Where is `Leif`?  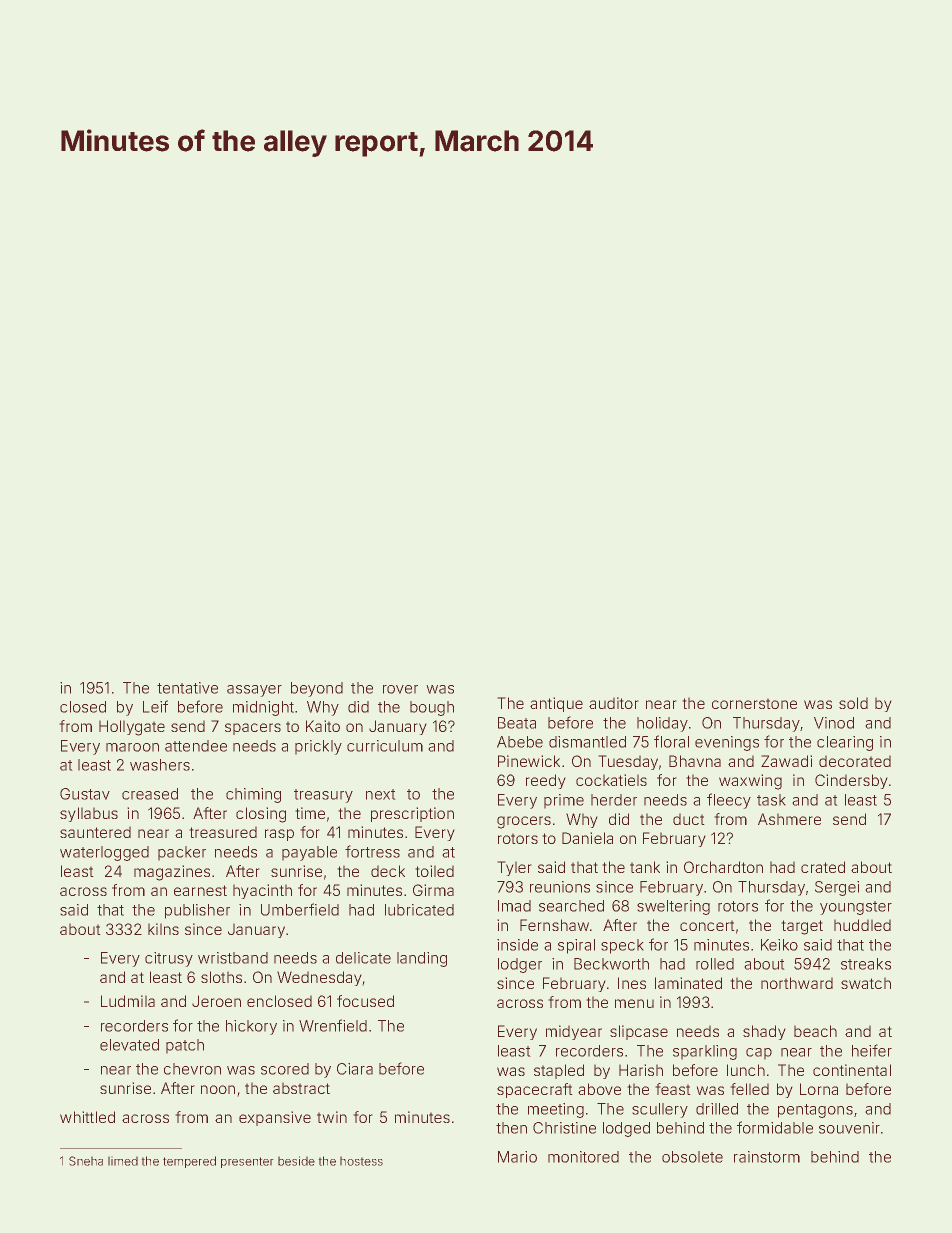
Leif is located at coordinates (155, 706).
